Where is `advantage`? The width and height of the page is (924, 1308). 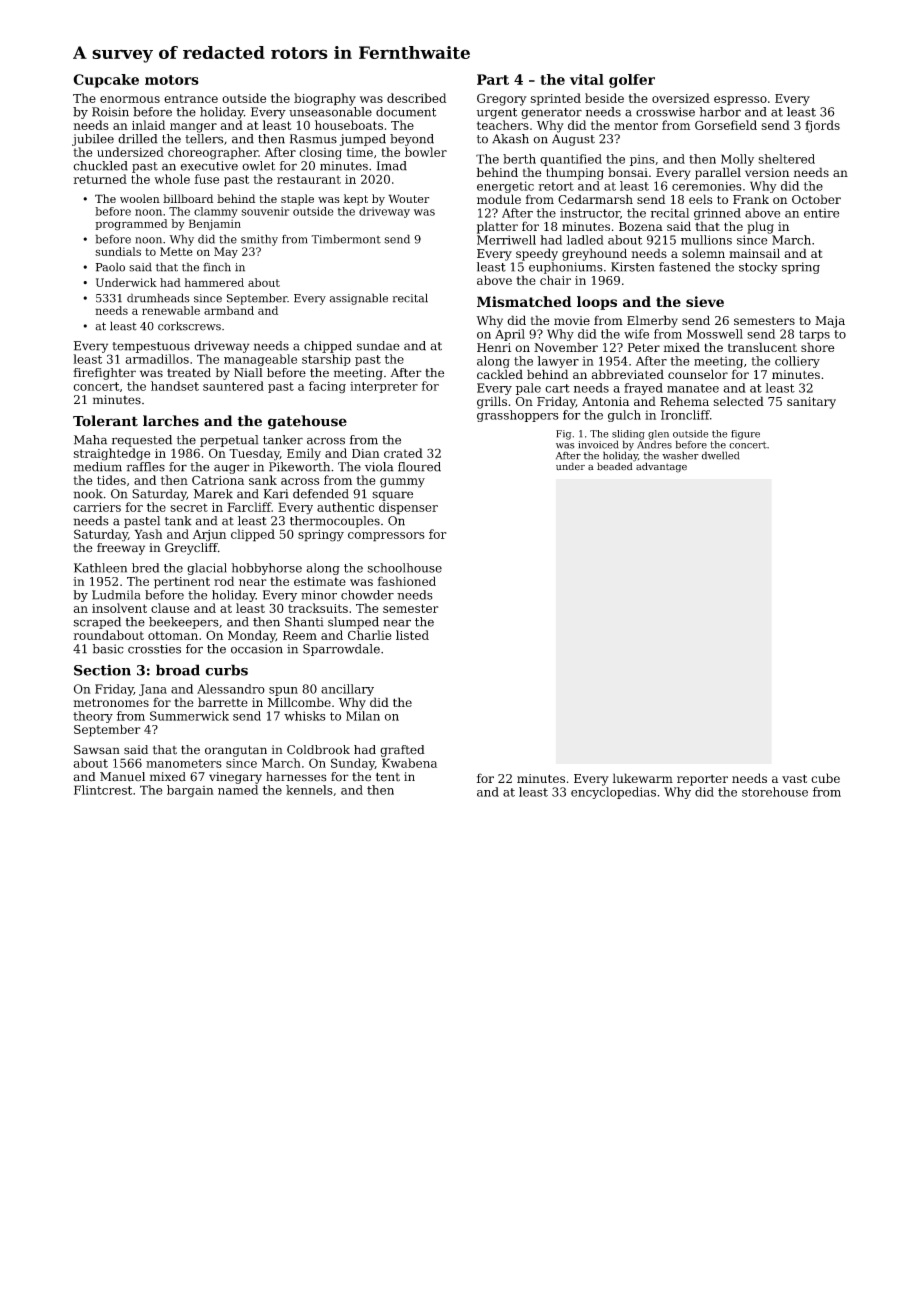
advantage is located at coordinates (661, 467).
